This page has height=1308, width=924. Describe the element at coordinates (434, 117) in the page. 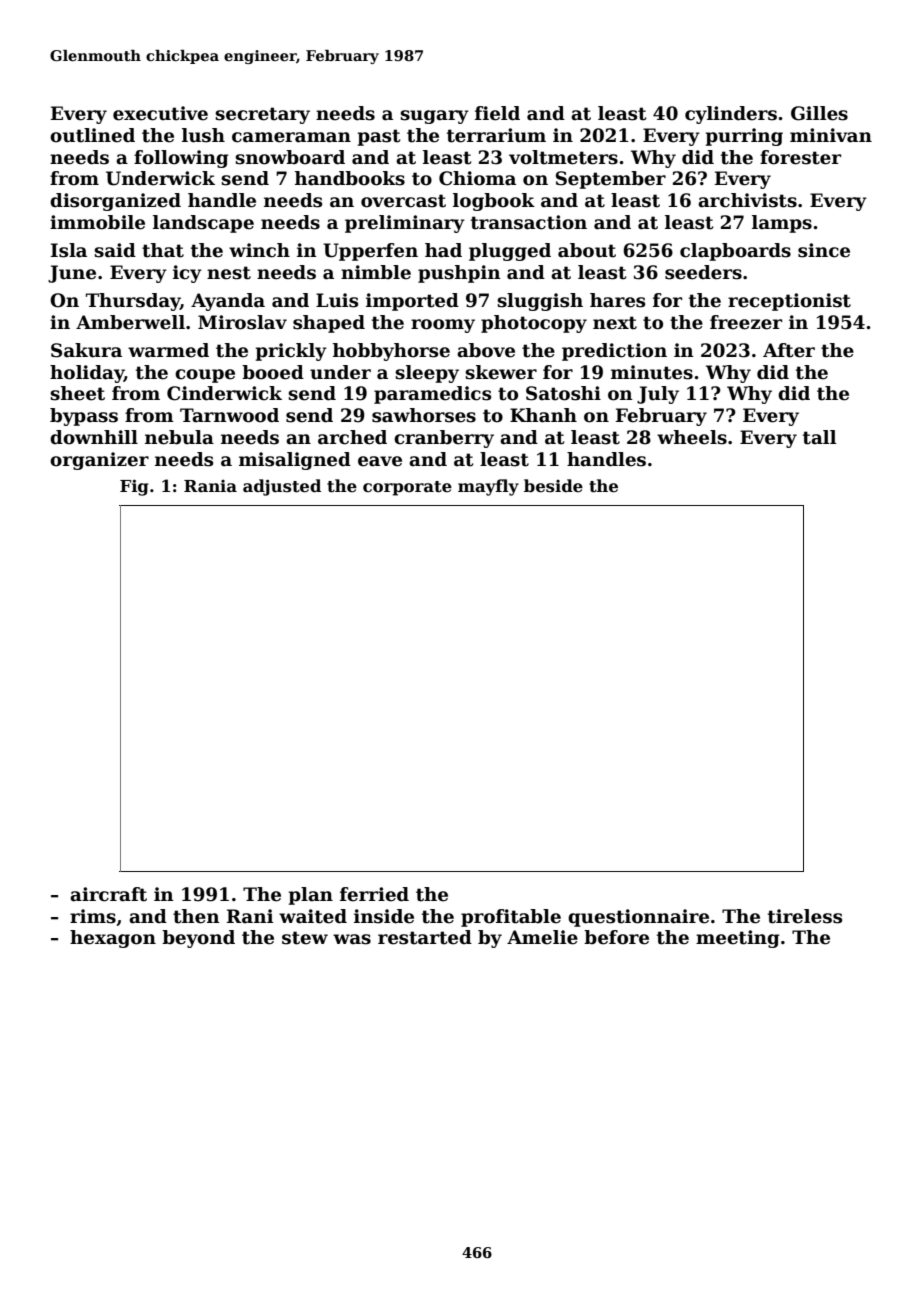

I see `sugary` at that location.
